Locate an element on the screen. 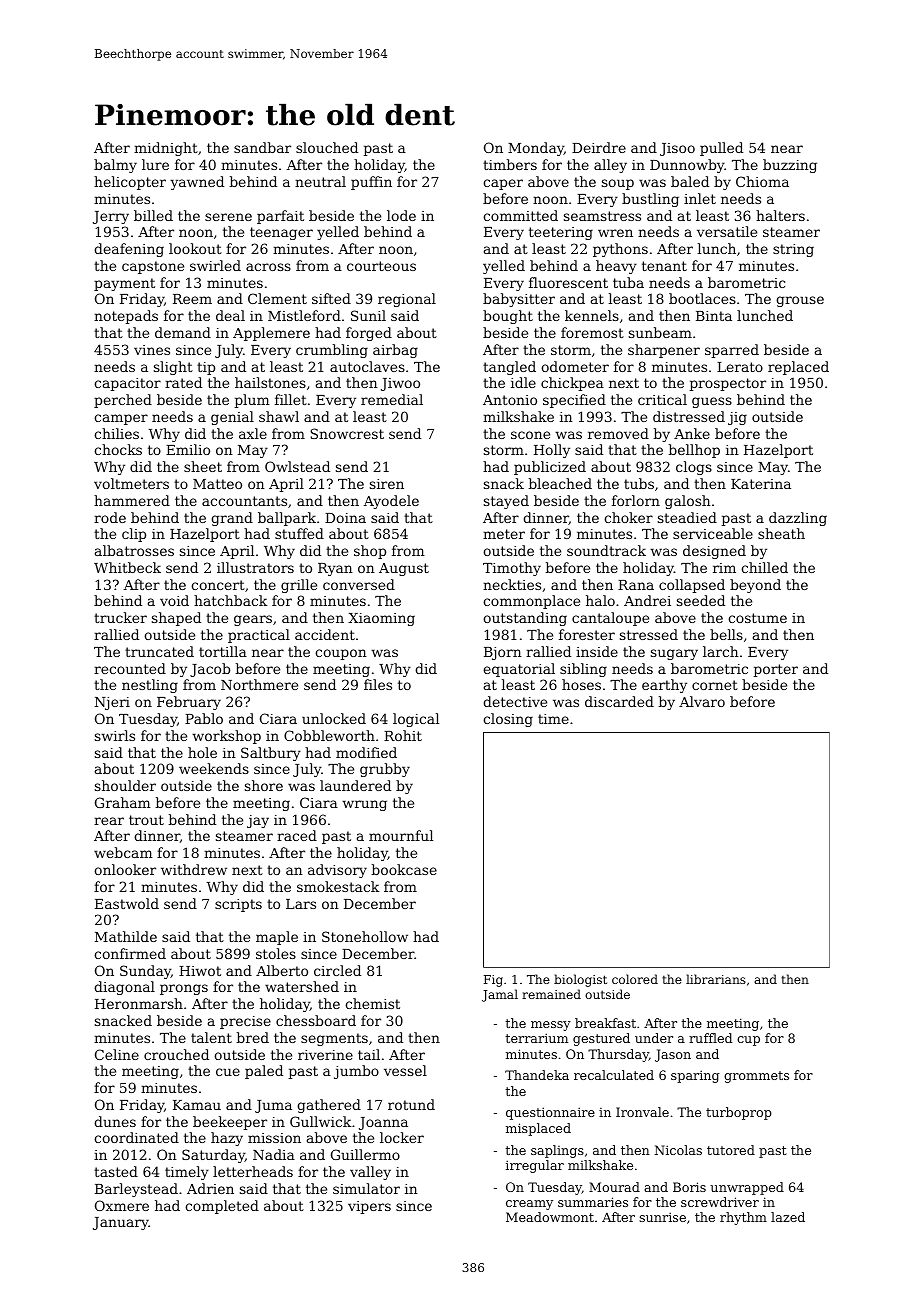  balmy is located at coordinates (115, 166).
